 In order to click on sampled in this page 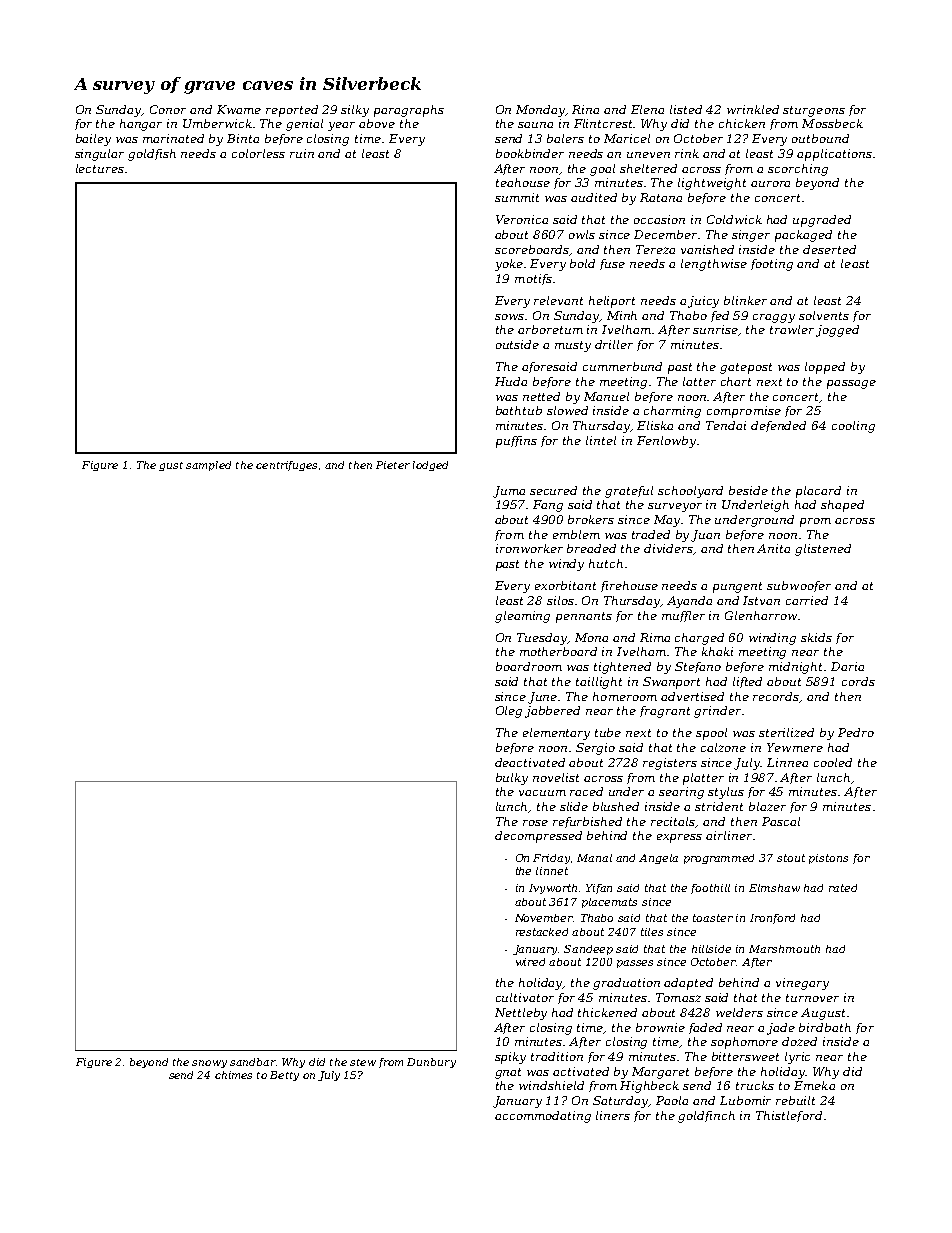, I will do `click(208, 466)`.
